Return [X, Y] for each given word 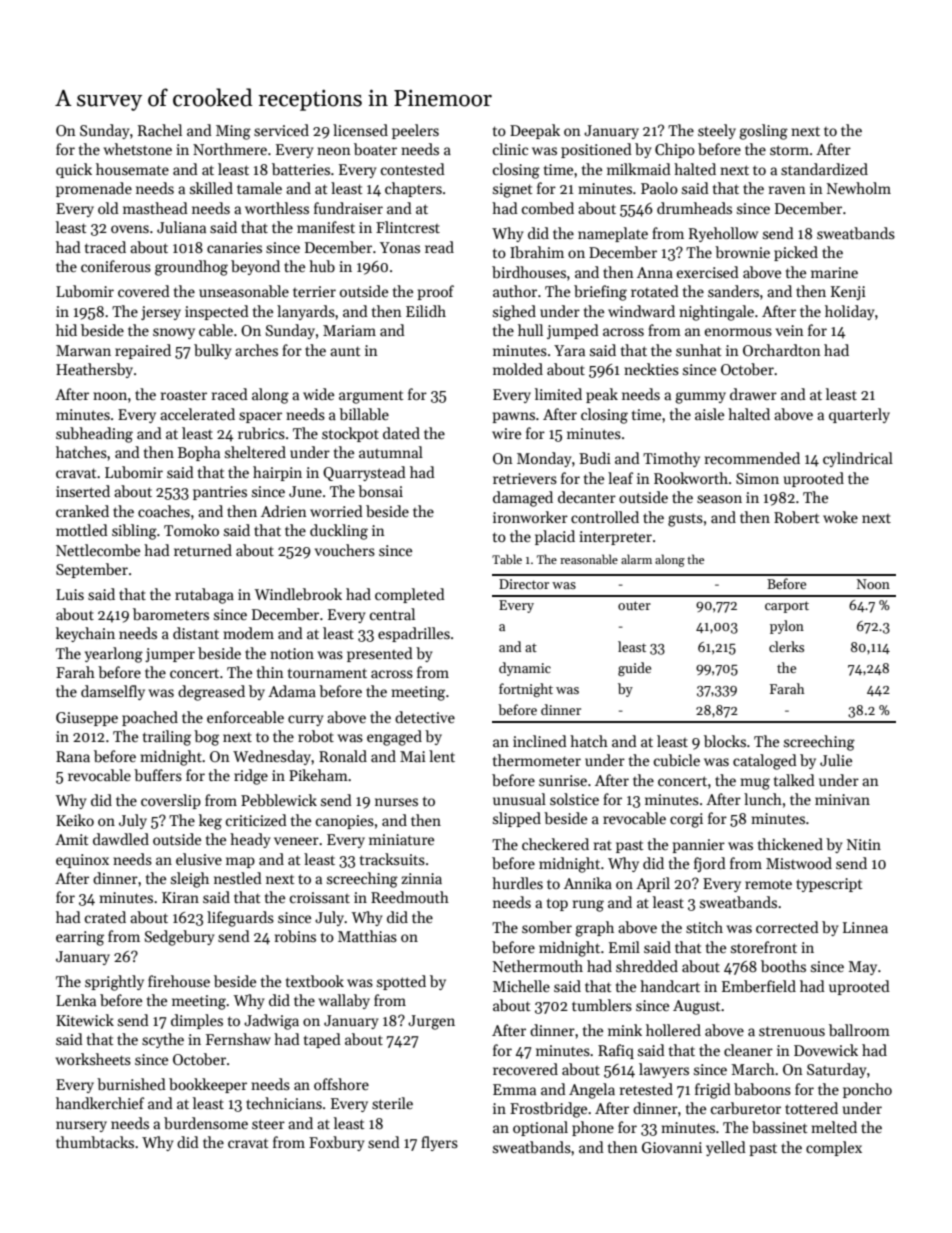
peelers [415, 131]
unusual [519, 799]
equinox [82, 861]
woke [840, 517]
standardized [824, 169]
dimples [197, 1021]
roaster [184, 395]
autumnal [391, 452]
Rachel [160, 130]
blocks [725, 741]
